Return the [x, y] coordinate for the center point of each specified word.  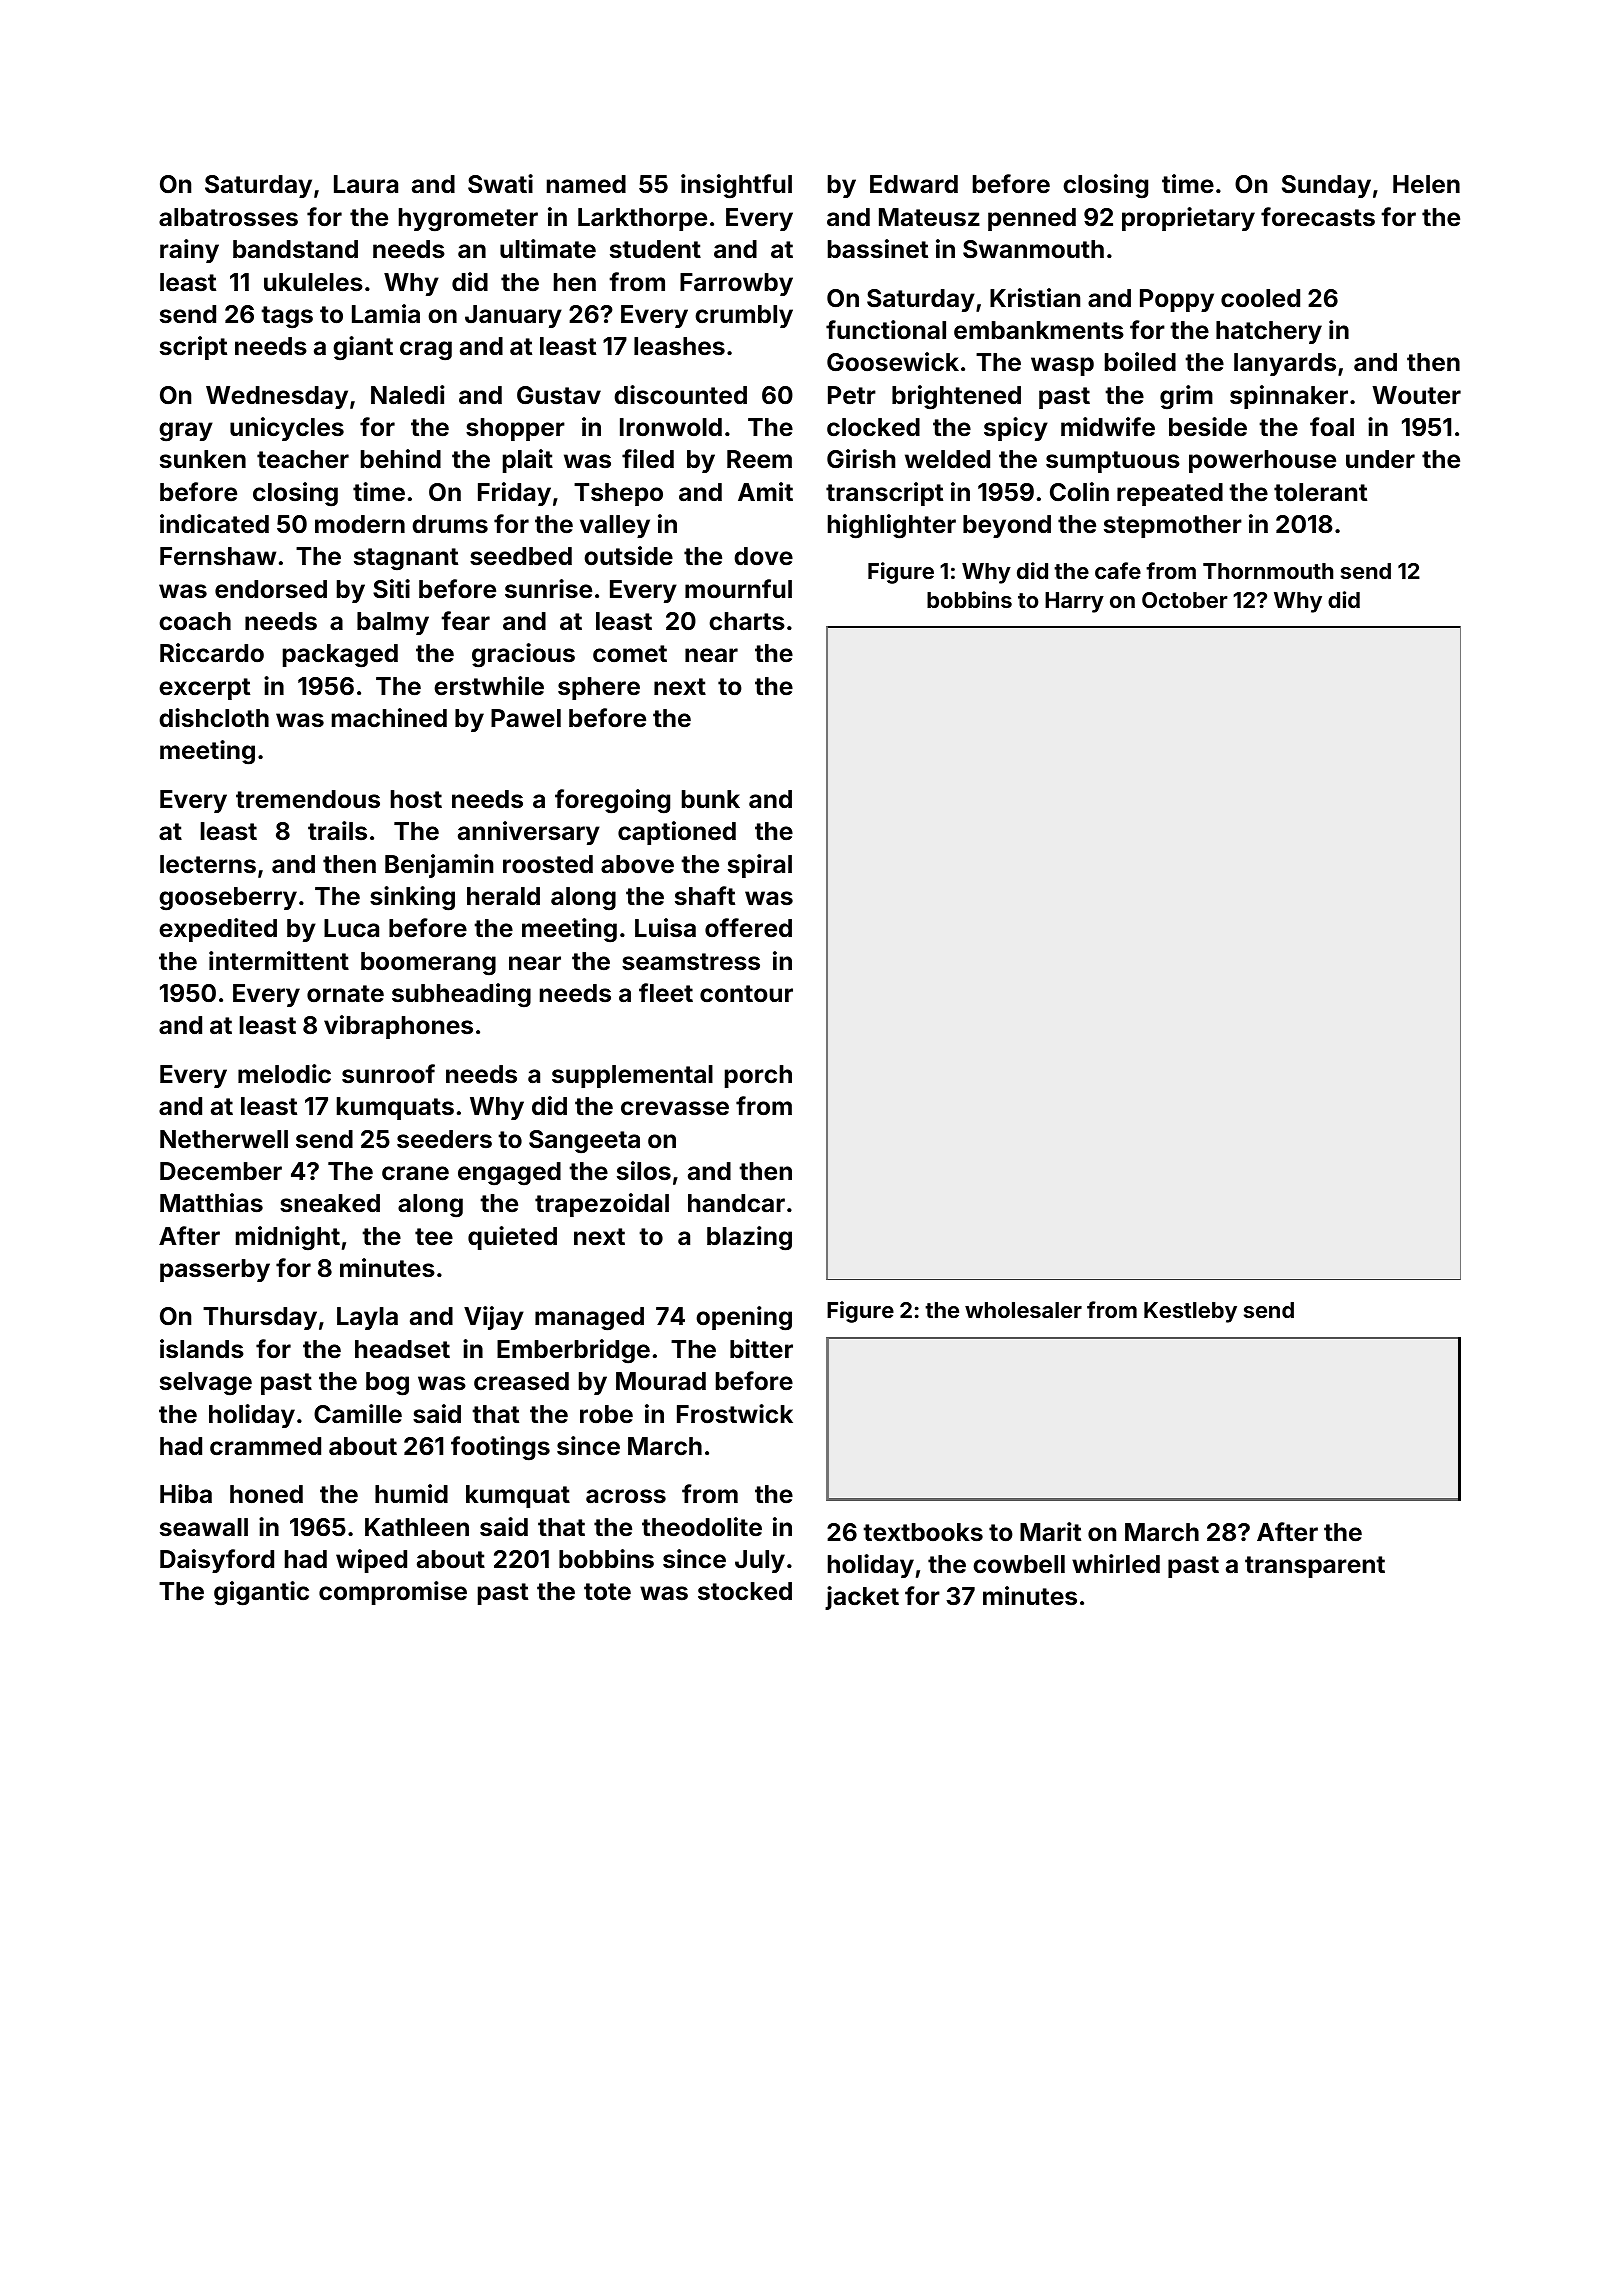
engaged [509, 1174]
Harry [1074, 602]
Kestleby [1190, 1312]
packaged [340, 656]
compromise [393, 1593]
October [1184, 600]
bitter [761, 1349]
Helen [1426, 184]
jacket [862, 1598]
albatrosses [228, 217]
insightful [736, 186]
